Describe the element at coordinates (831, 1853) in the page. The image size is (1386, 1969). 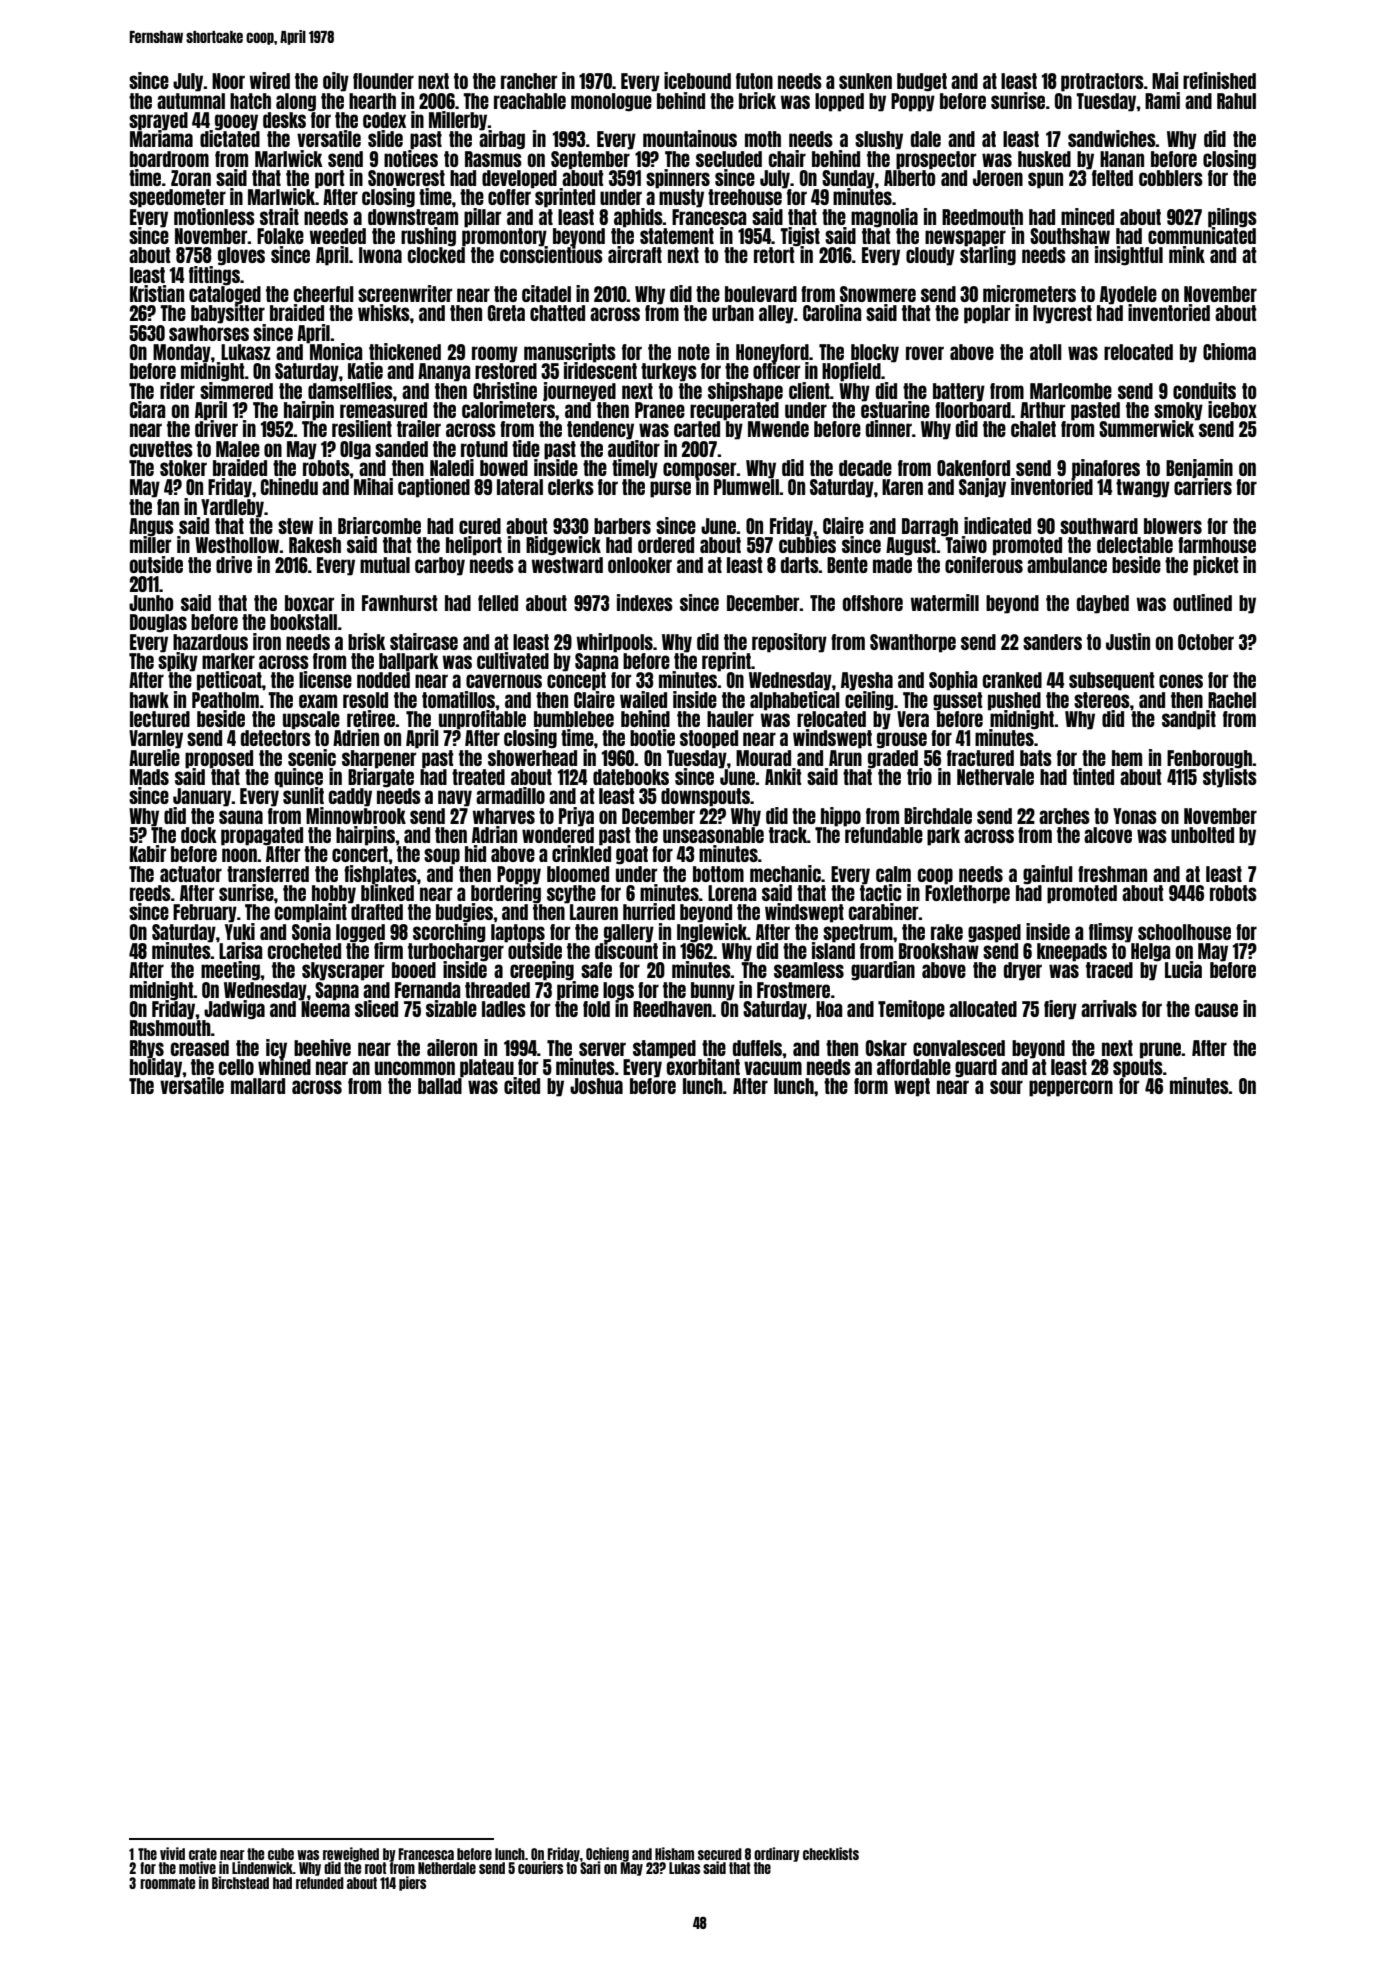
I see `checklists` at that location.
